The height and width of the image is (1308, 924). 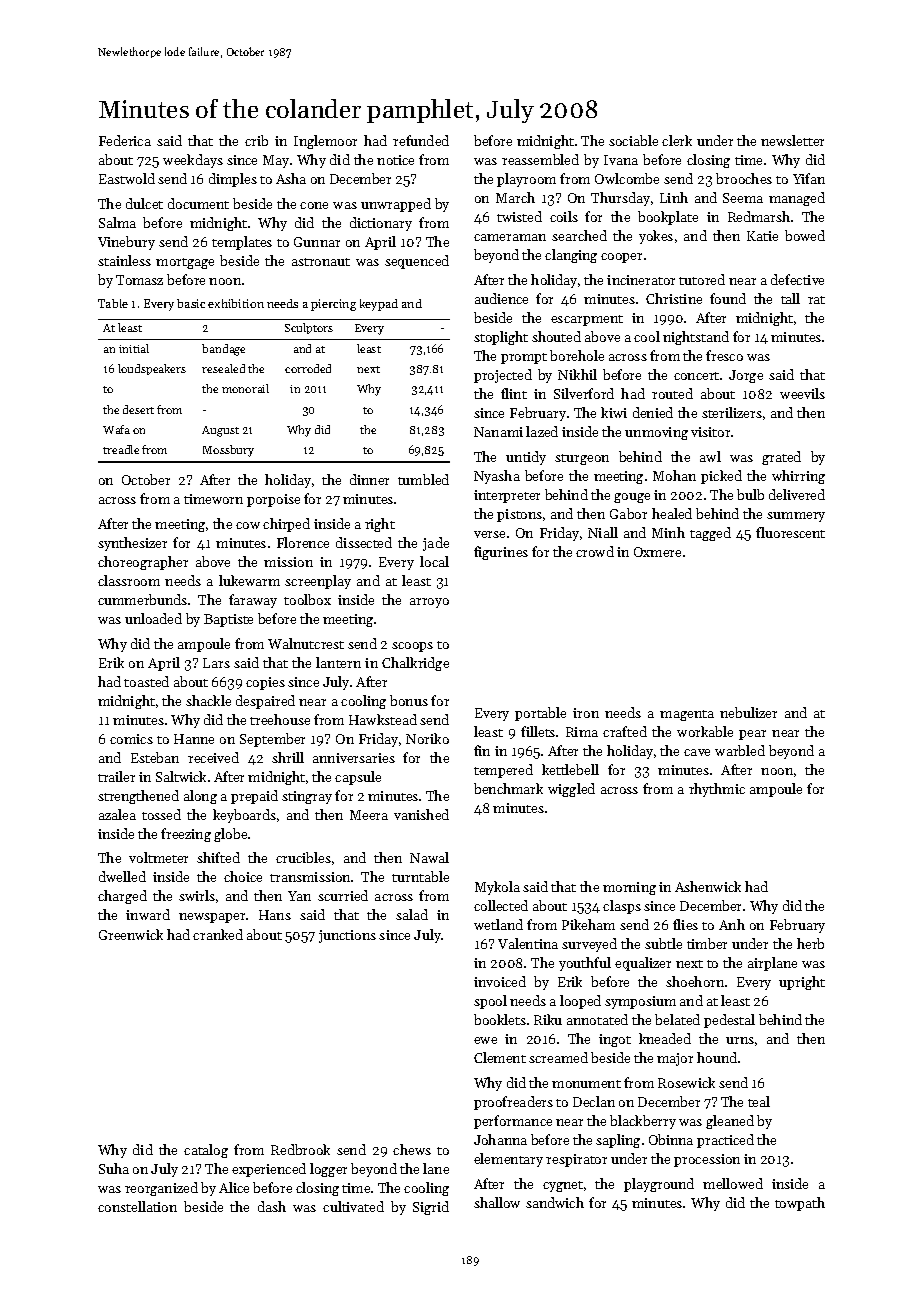 What do you see at coordinates (501, 338) in the image?
I see `stoplight` at bounding box center [501, 338].
